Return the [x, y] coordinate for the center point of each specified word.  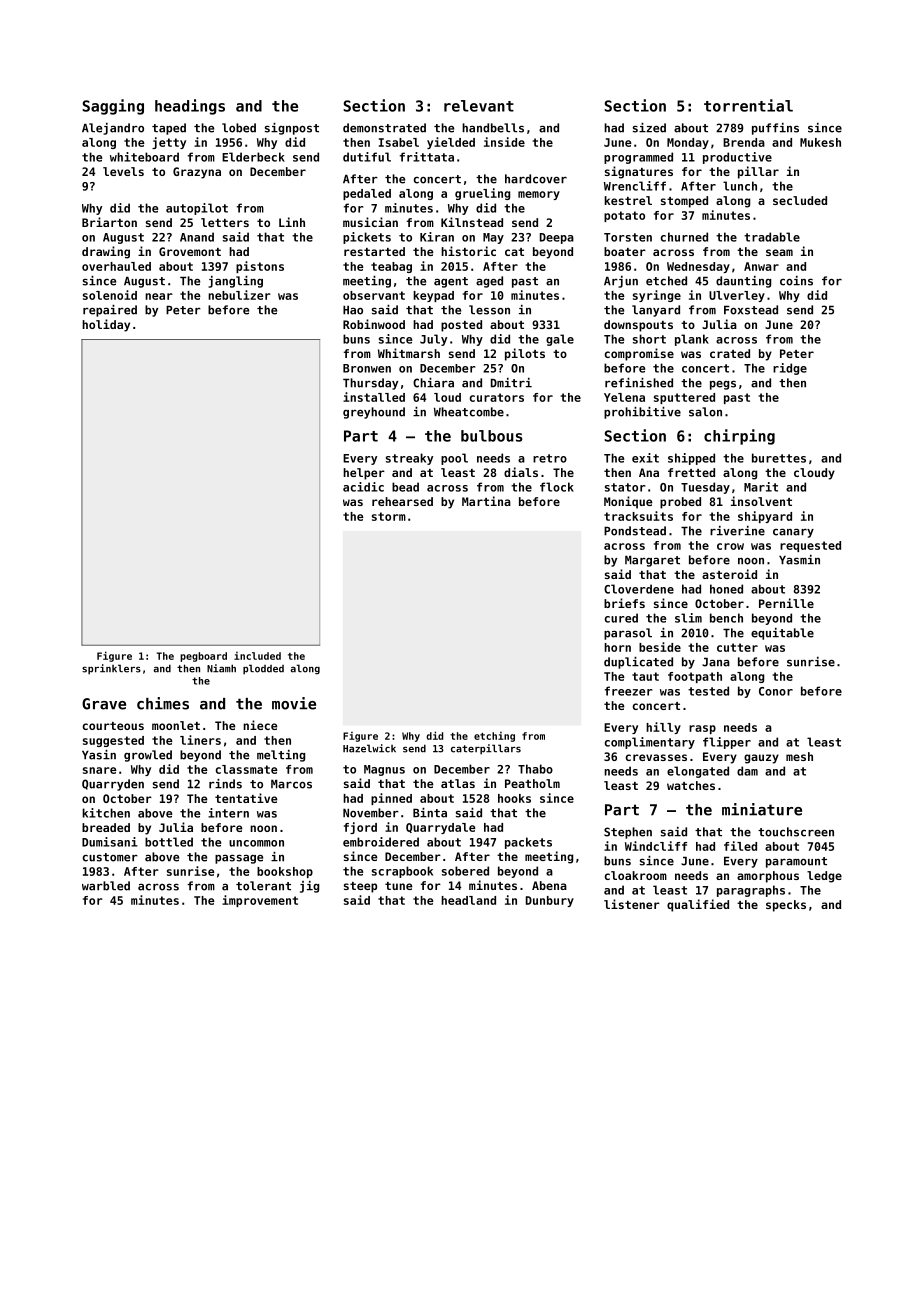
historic [468, 251]
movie [294, 703]
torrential [748, 105]
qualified [698, 905]
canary [793, 533]
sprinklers [111, 669]
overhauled [116, 266]
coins [796, 281]
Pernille [786, 603]
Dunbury [550, 901]
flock [557, 487]
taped [169, 129]
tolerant [263, 886]
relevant [479, 106]
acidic [363, 487]
